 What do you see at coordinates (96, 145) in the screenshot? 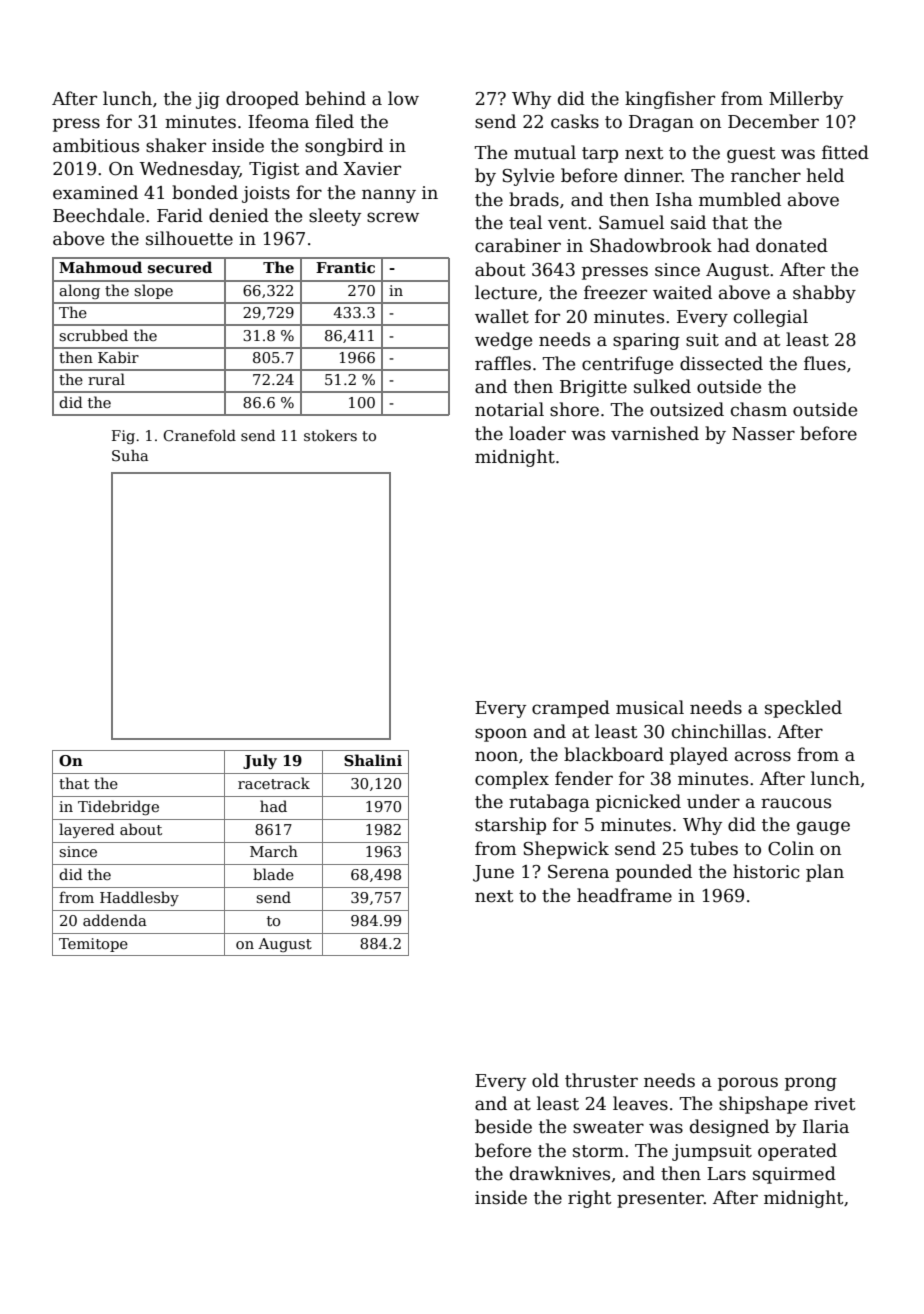
I see `ambitious` at bounding box center [96, 145].
